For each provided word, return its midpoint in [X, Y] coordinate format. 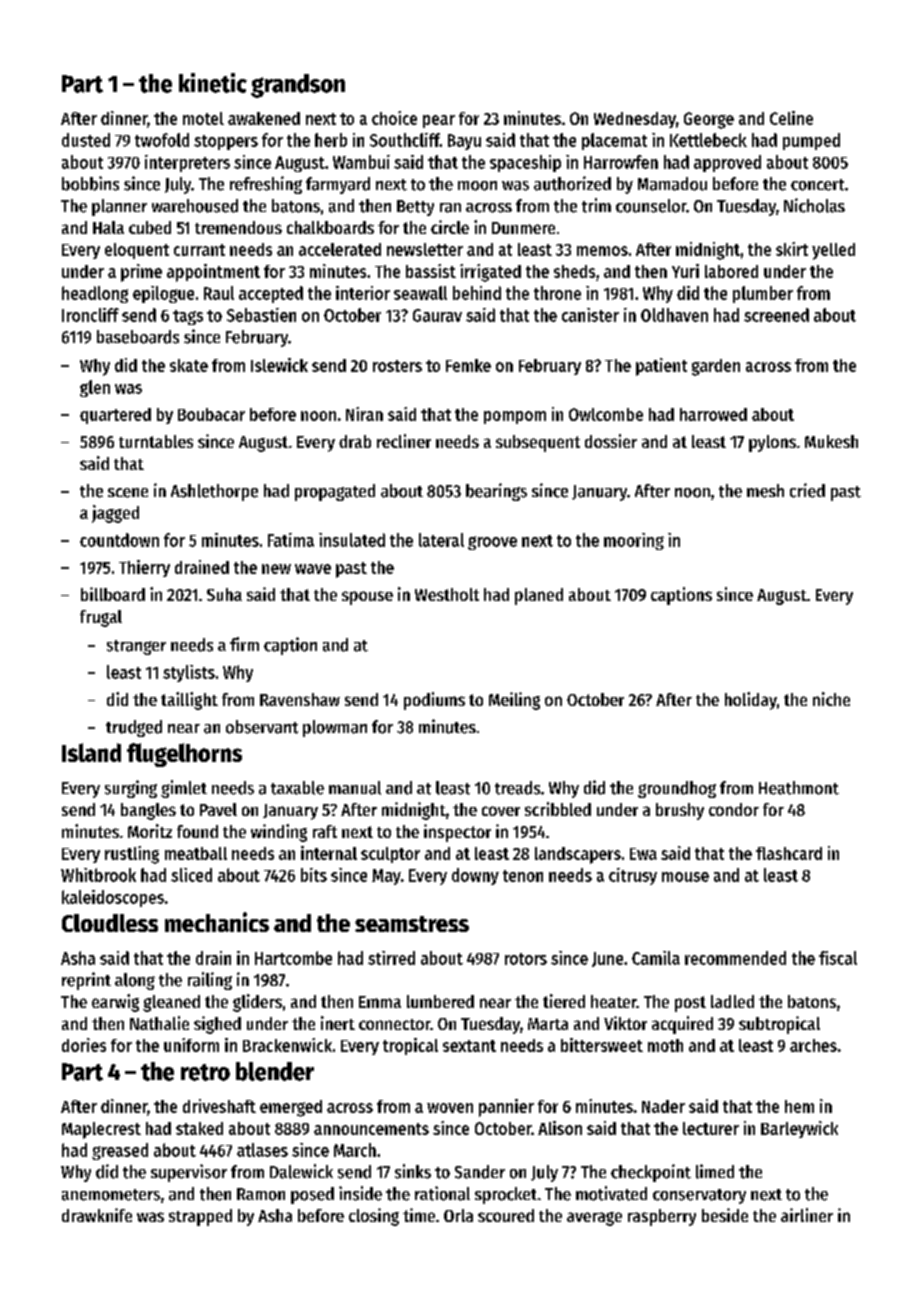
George [709, 120]
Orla [458, 1215]
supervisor [189, 1173]
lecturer [711, 1128]
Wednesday [635, 120]
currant [199, 250]
